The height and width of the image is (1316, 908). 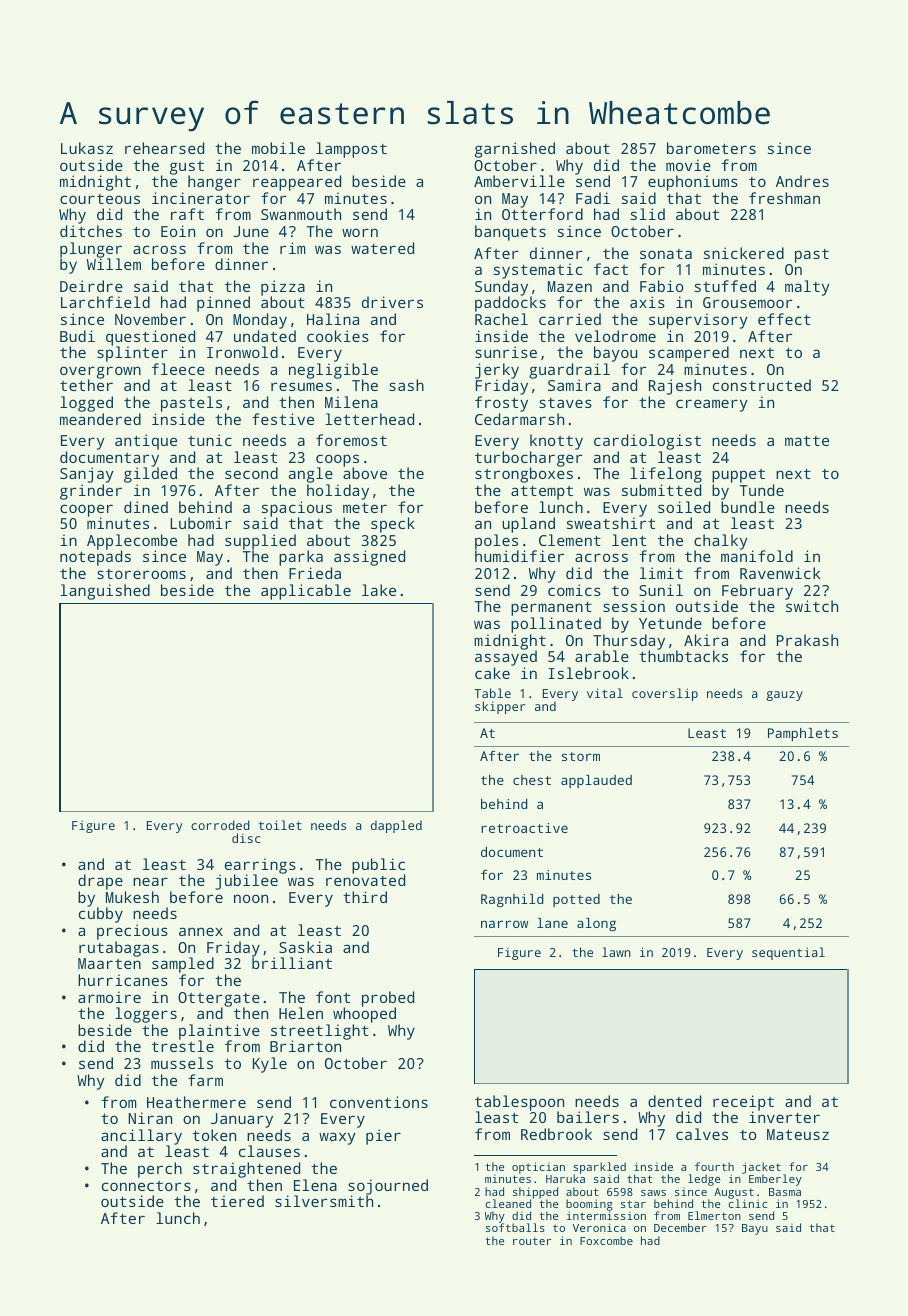 What do you see at coordinates (803, 734) in the image?
I see `Pamphlets` at bounding box center [803, 734].
